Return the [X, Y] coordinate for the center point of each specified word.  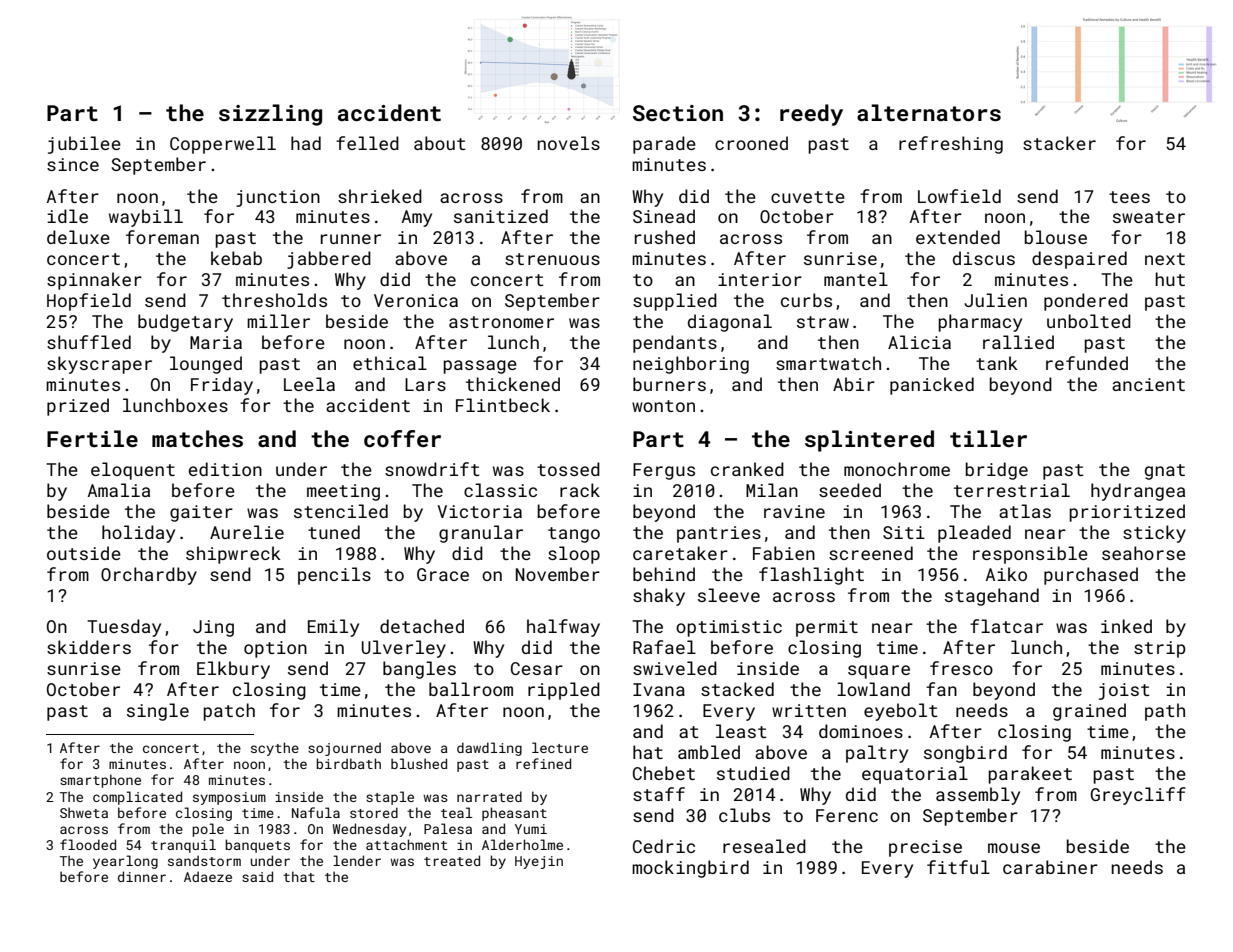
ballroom [471, 689]
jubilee [84, 145]
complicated [137, 798]
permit [827, 628]
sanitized [501, 216]
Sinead [664, 216]
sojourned [344, 749]
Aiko [1006, 574]
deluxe [78, 237]
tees [1129, 197]
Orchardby [149, 576]
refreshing [951, 145]
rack [580, 490]
